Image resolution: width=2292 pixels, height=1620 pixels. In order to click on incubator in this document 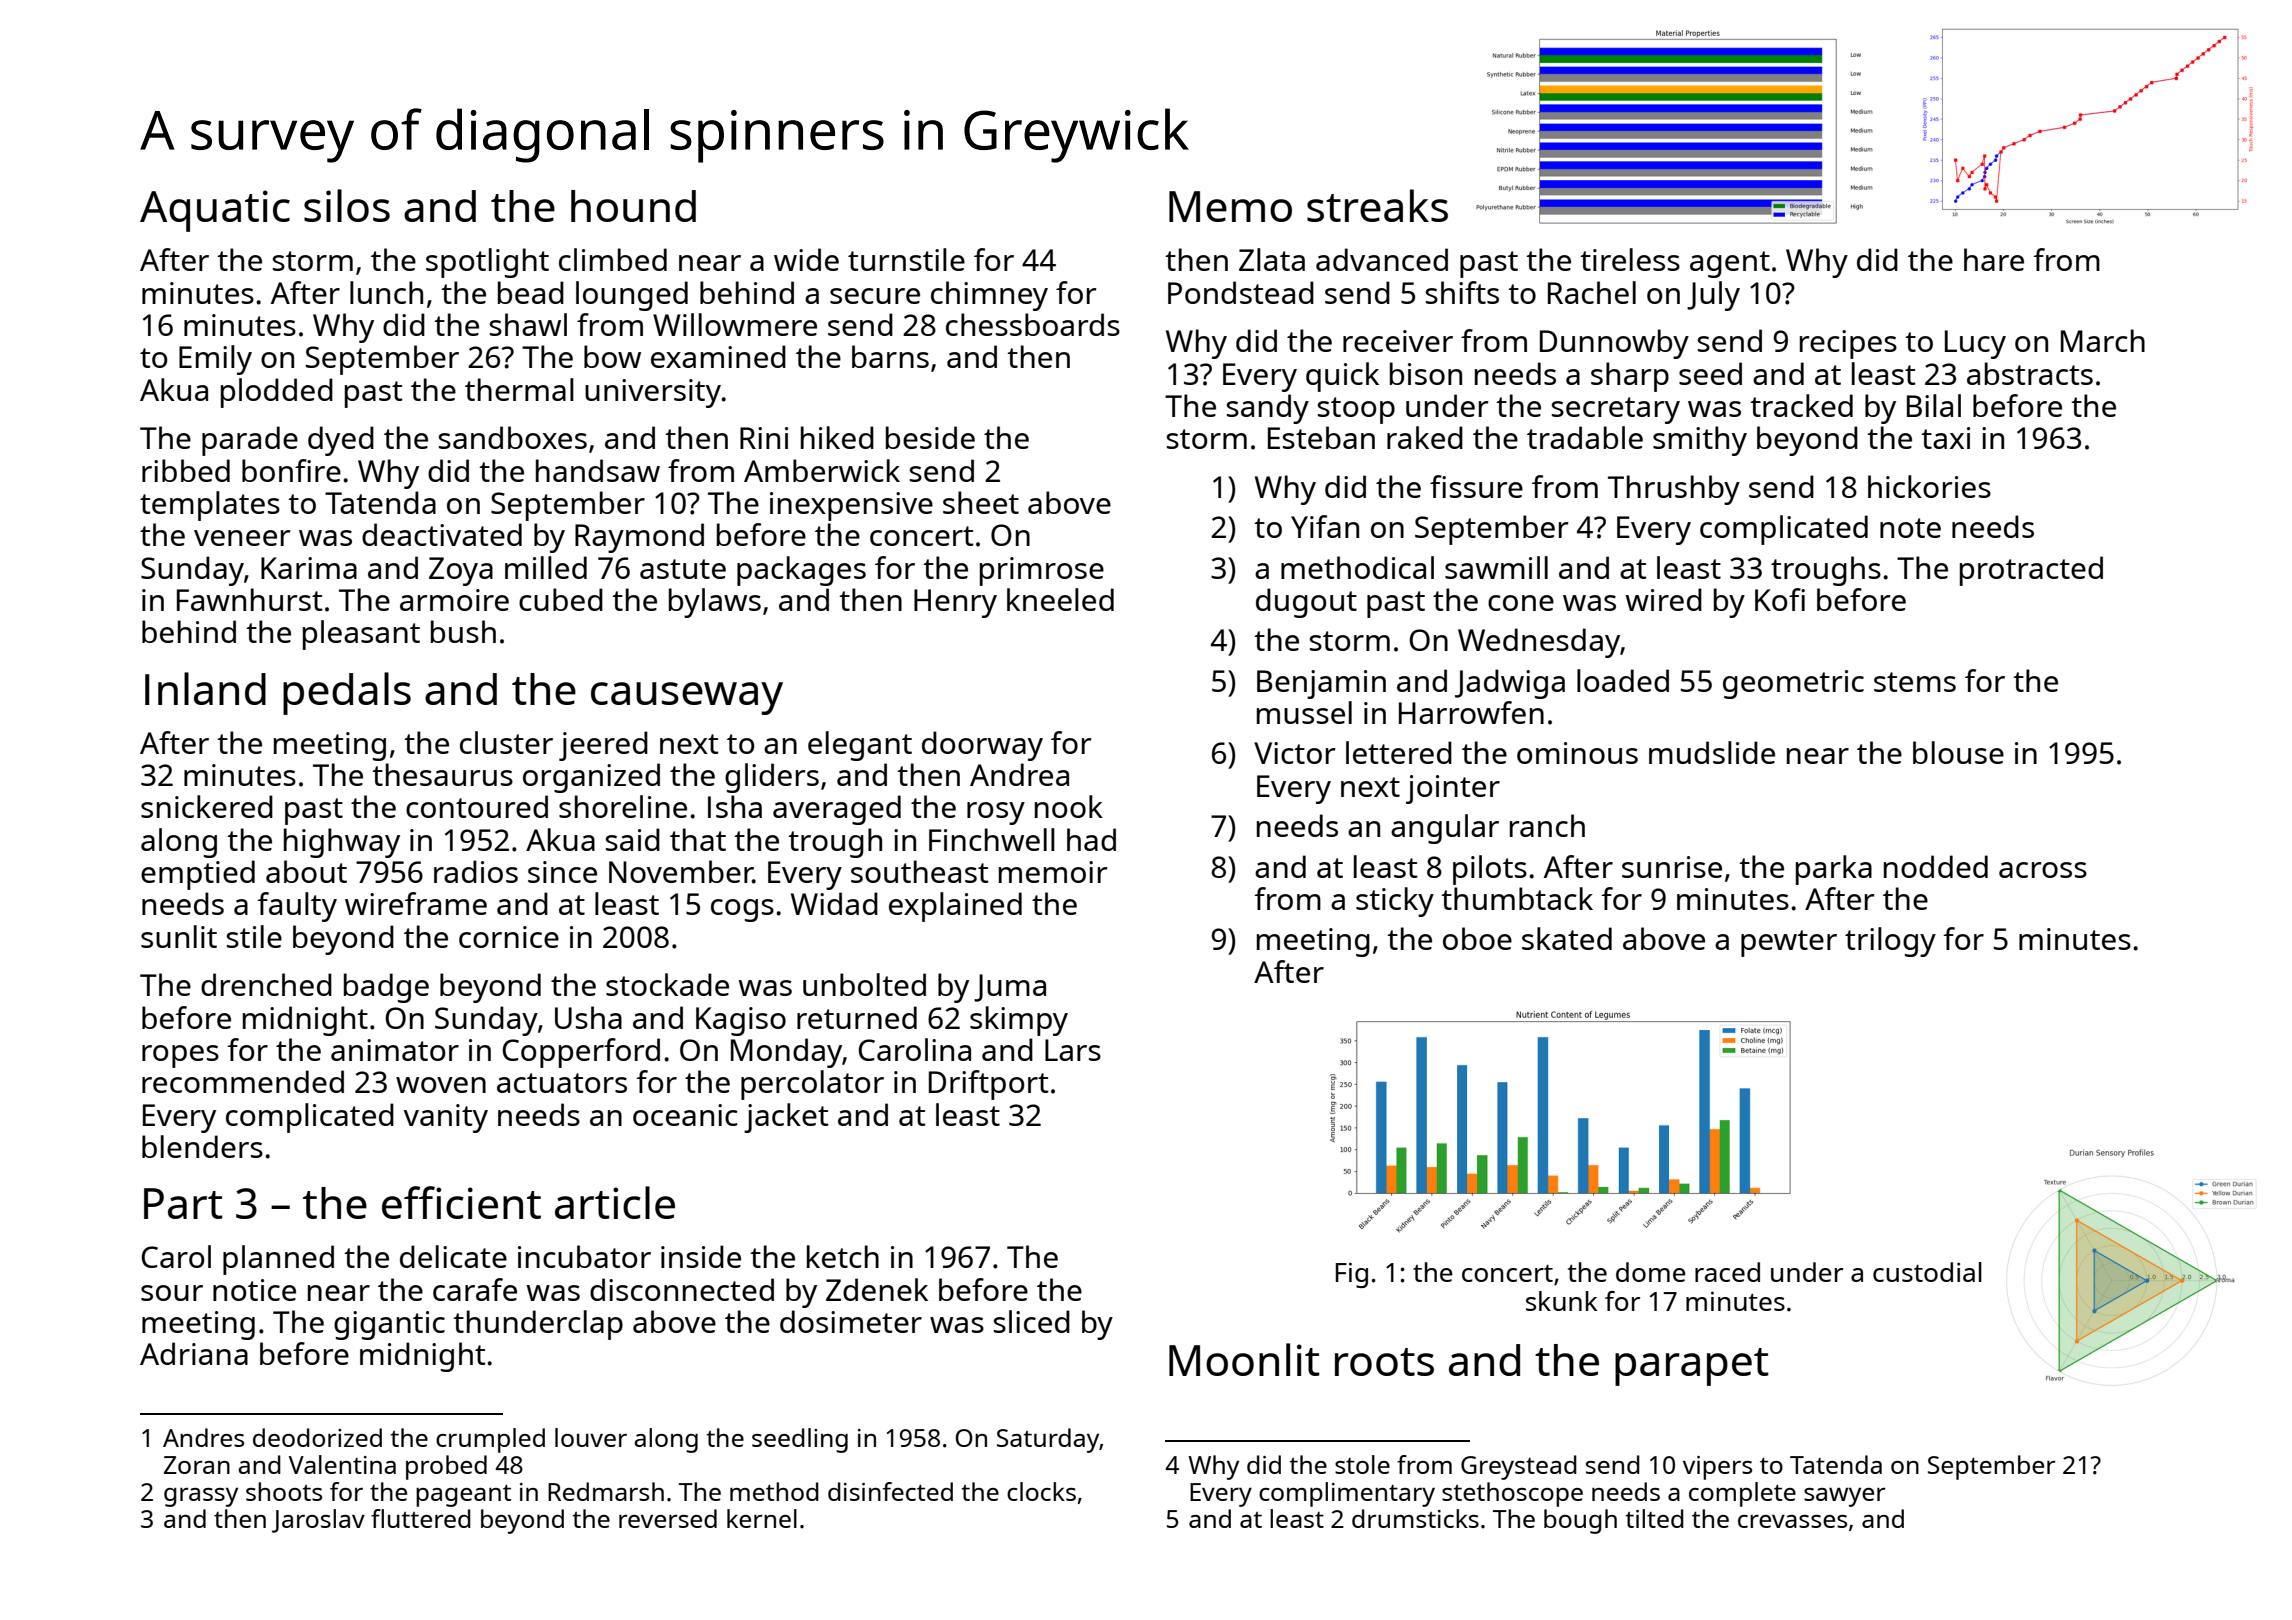, I will do `click(584, 1256)`.
